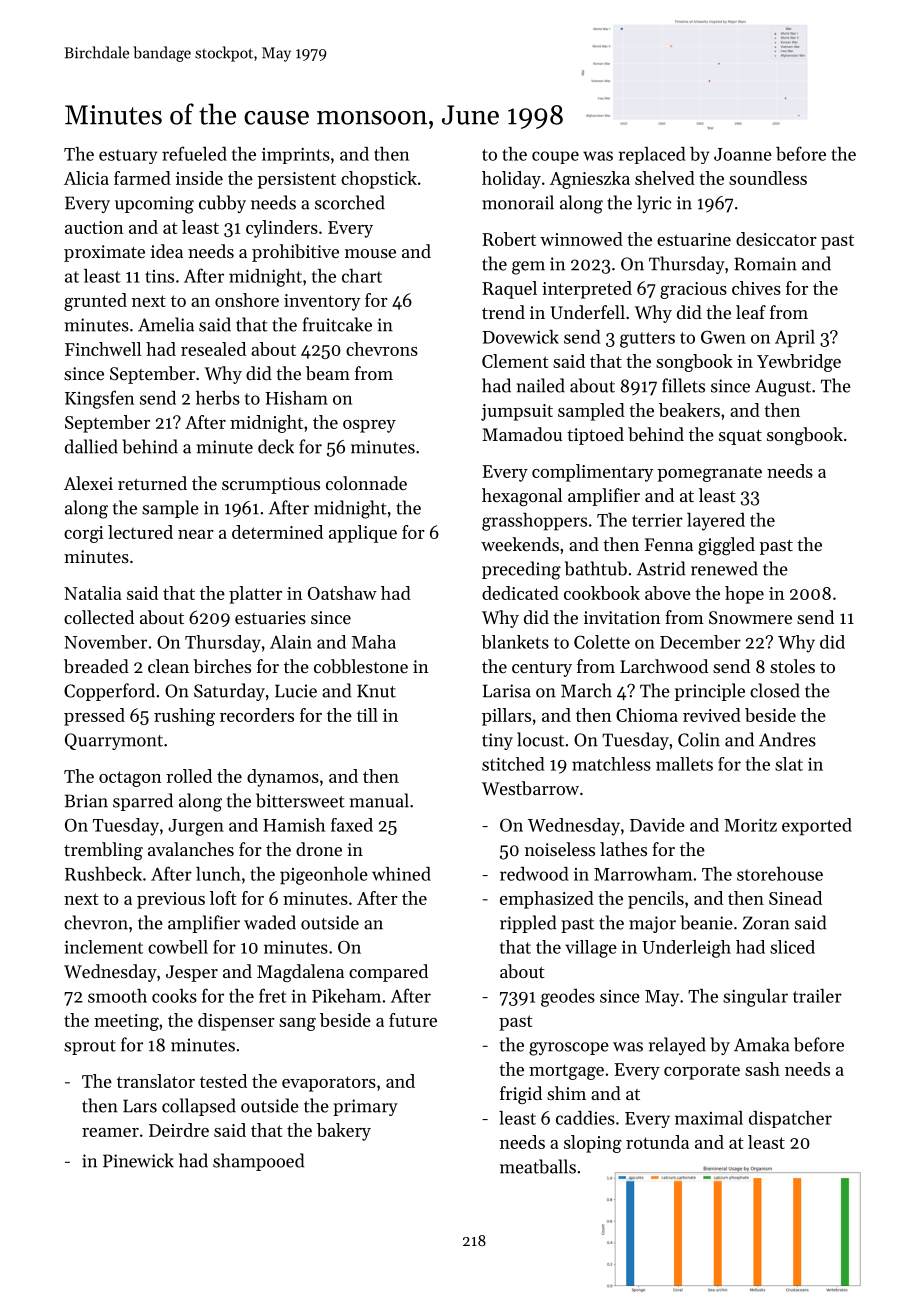 The height and width of the screenshot is (1314, 924). Describe the element at coordinates (344, 1132) in the screenshot. I see `bakery` at that location.
